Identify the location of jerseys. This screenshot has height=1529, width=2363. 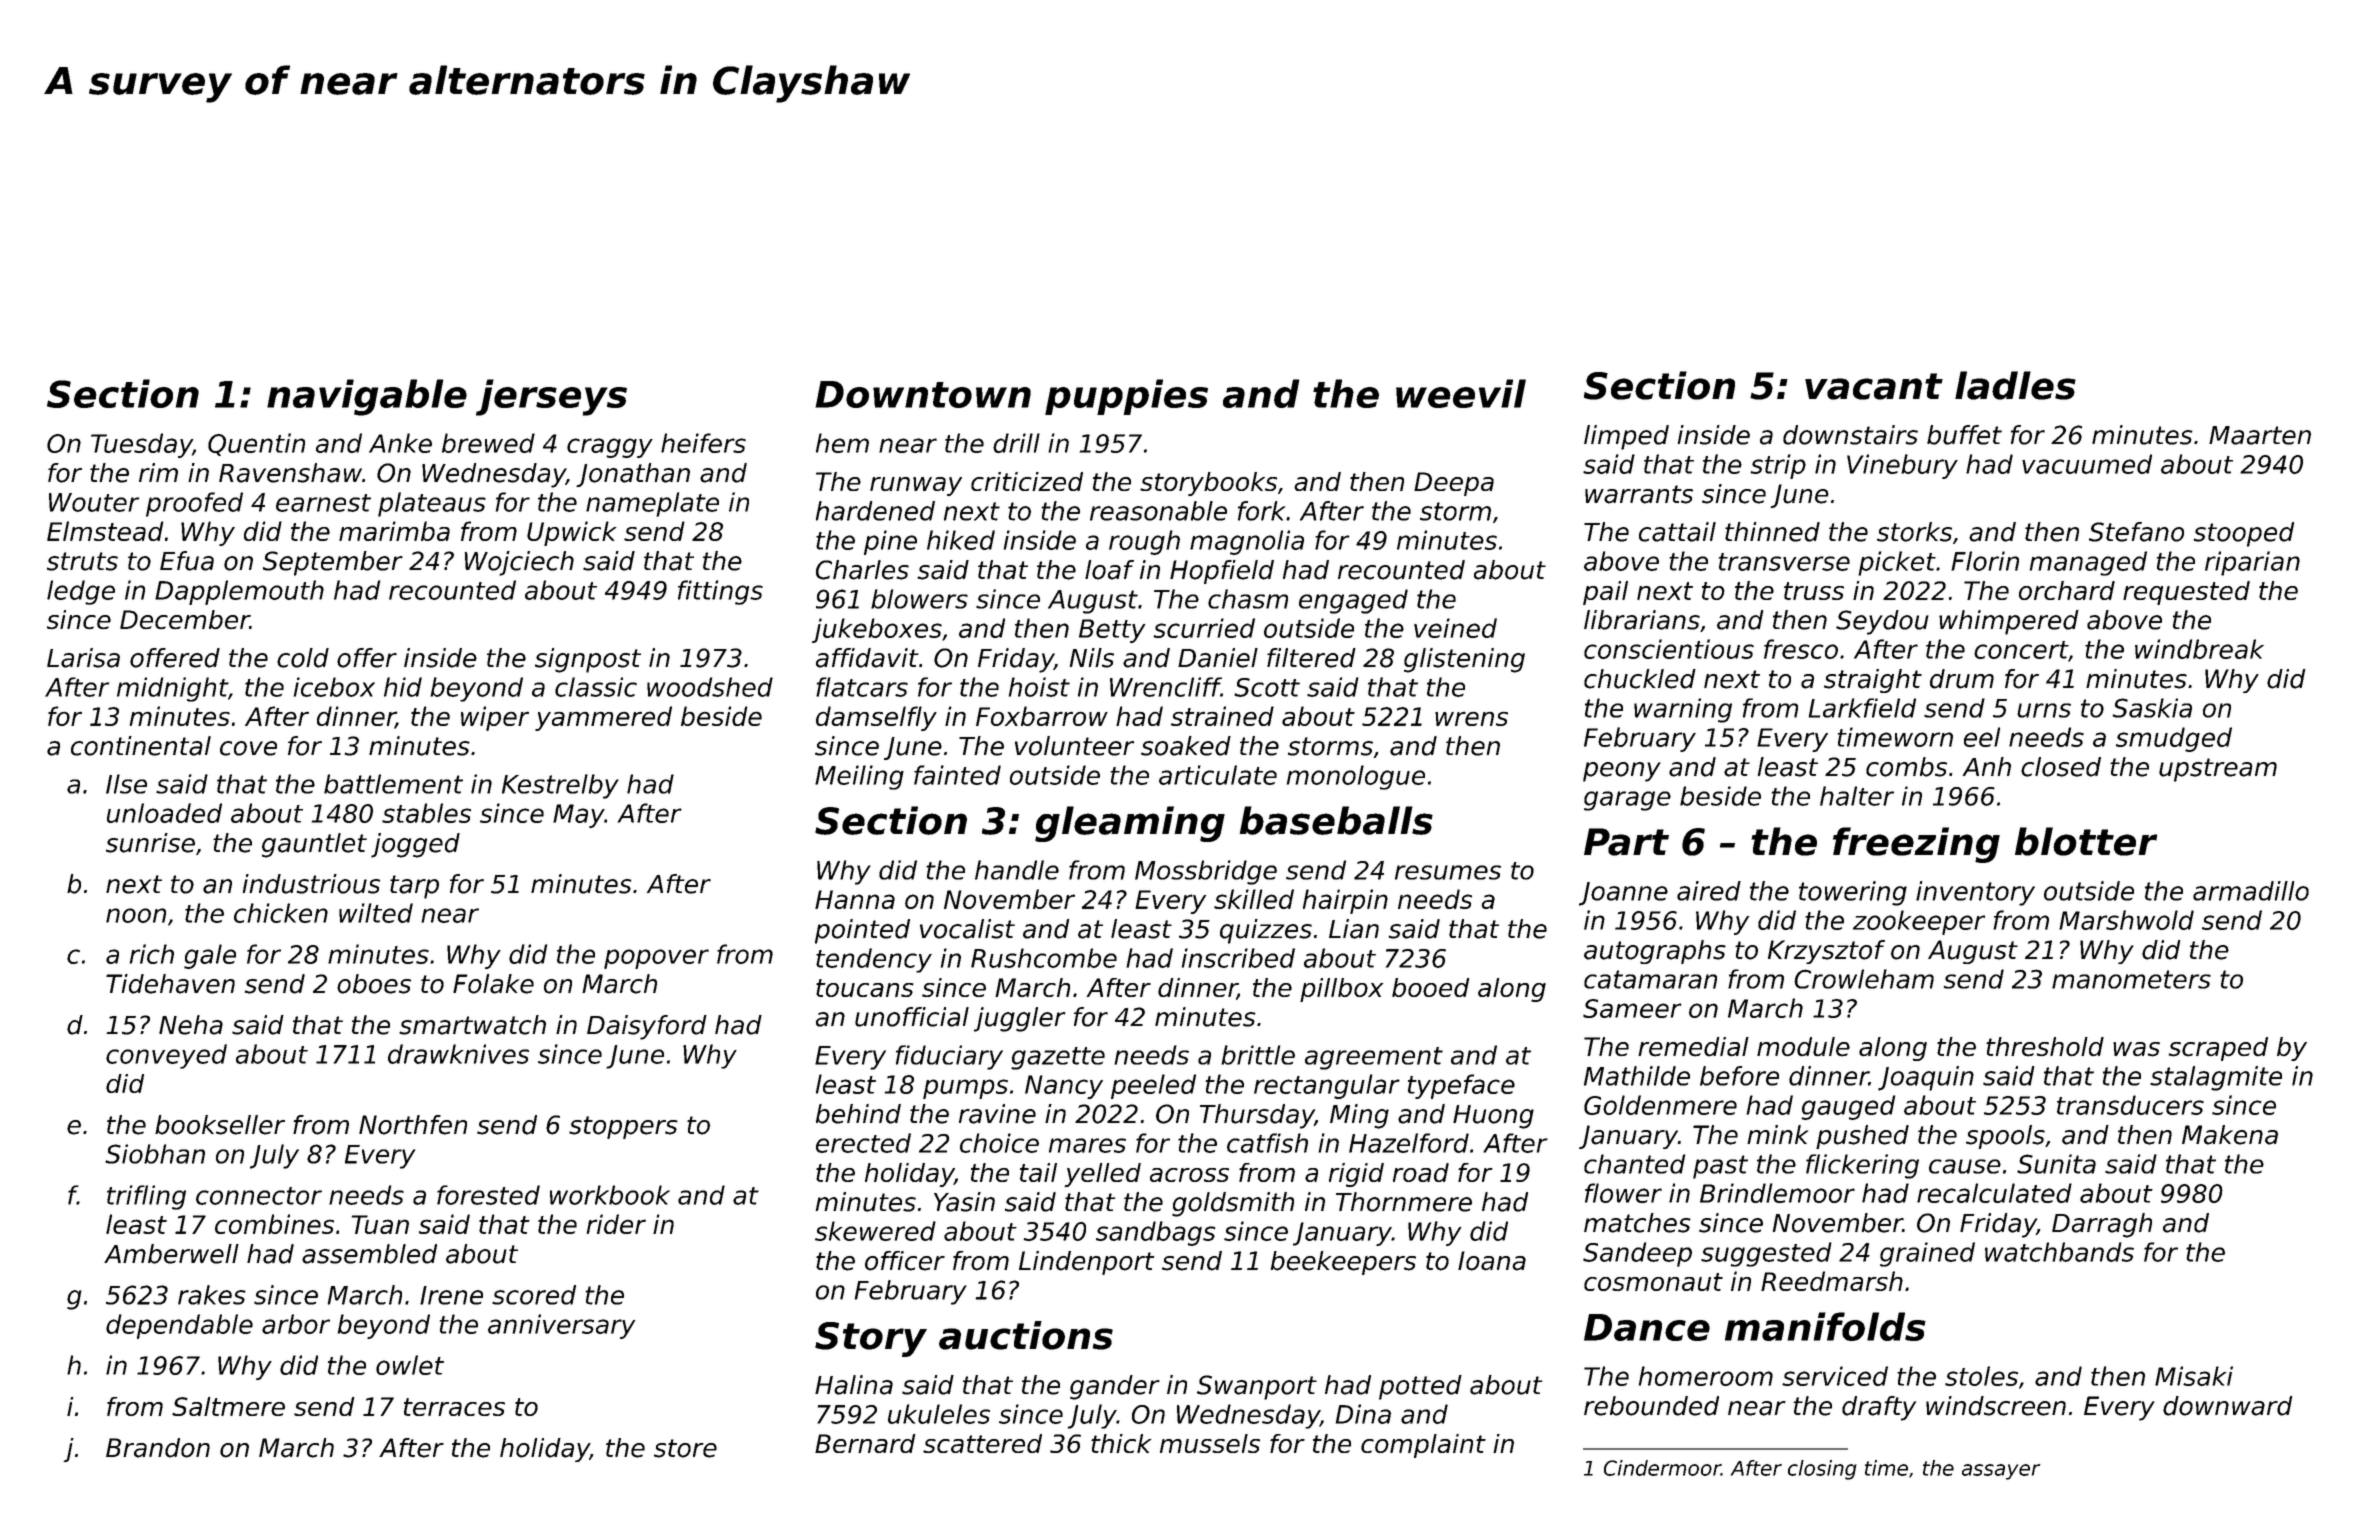
(551, 397).
